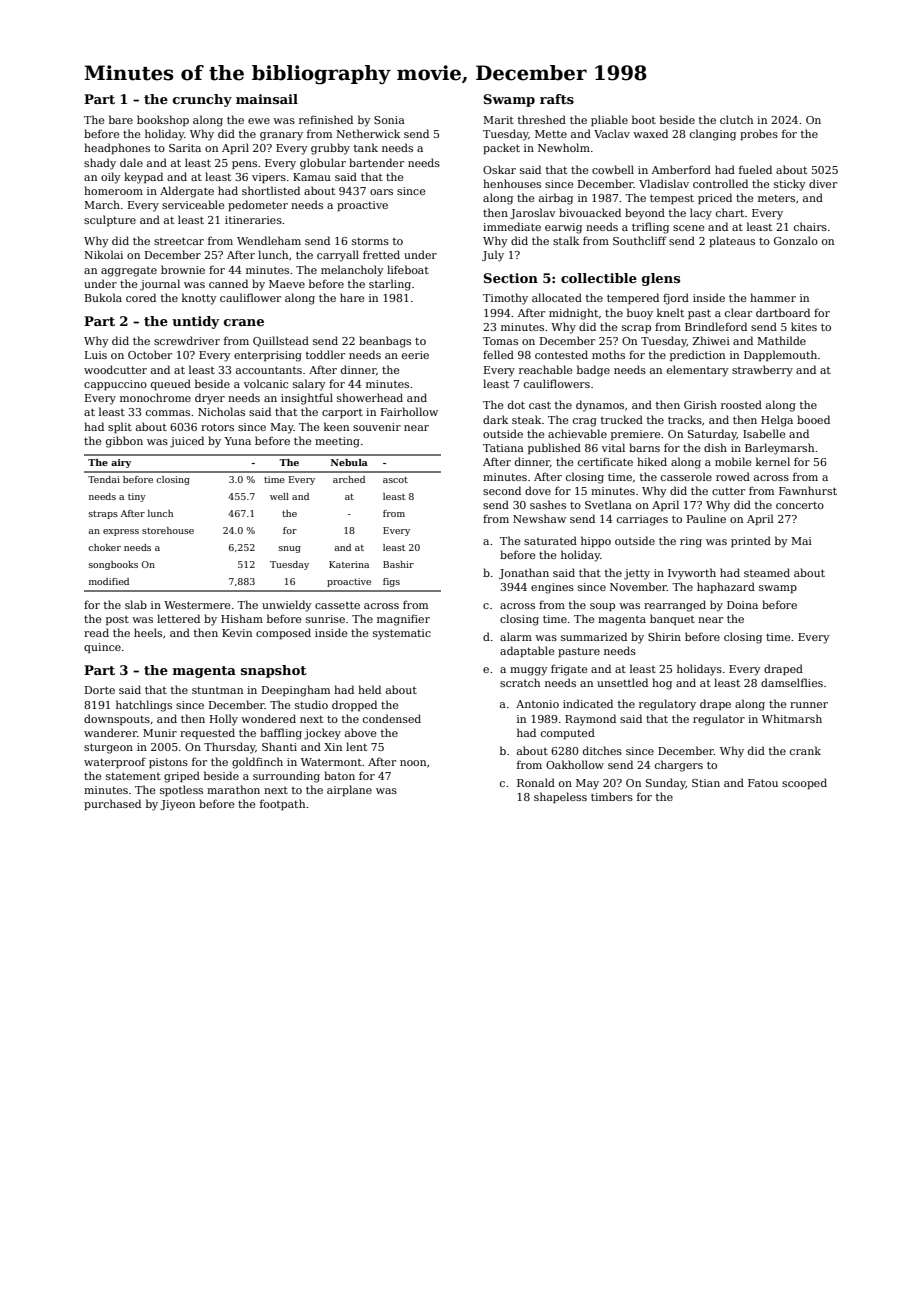  Describe the element at coordinates (183, 269) in the screenshot. I see `brownie` at that location.
